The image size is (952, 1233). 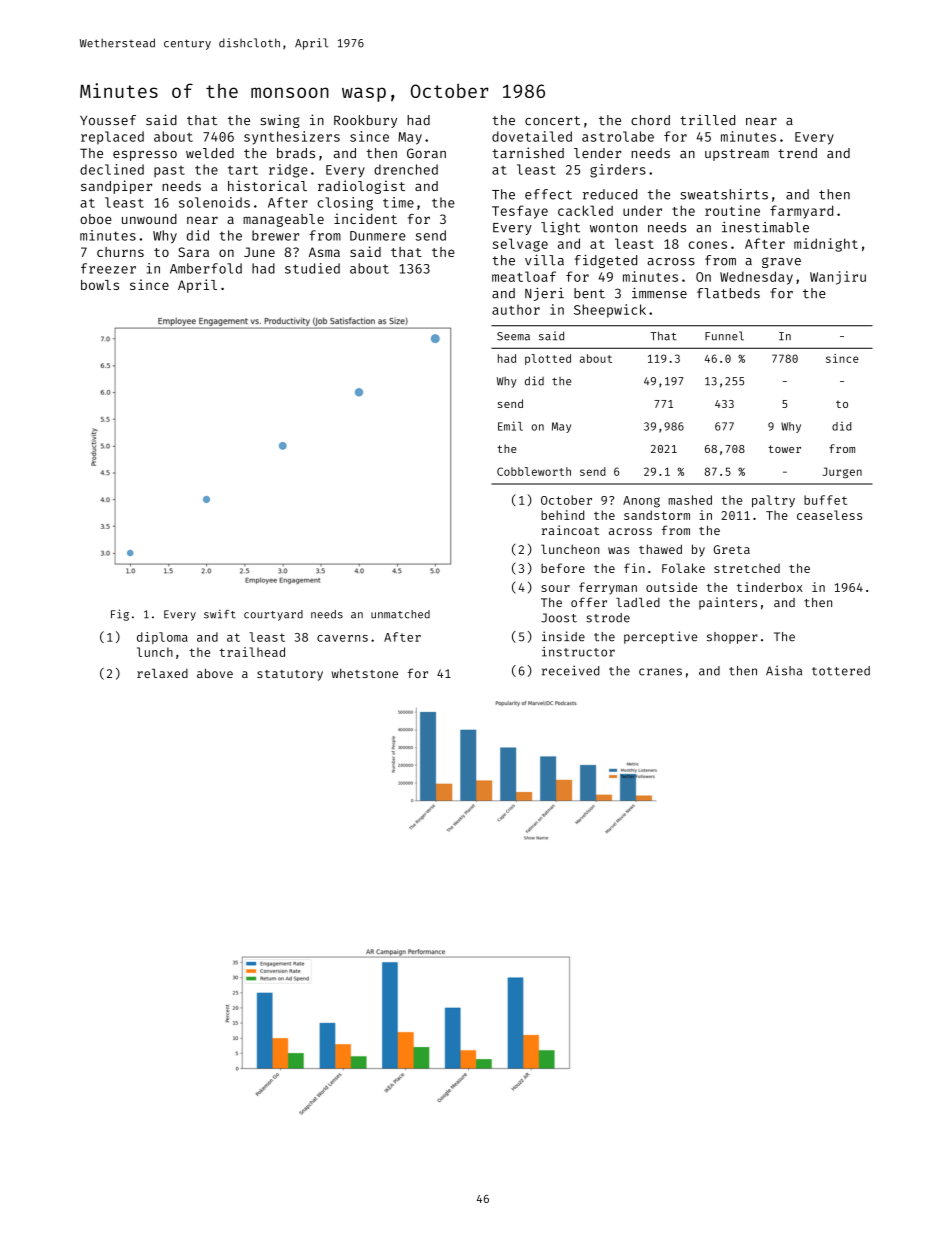 I want to click on Asma, so click(x=324, y=252).
